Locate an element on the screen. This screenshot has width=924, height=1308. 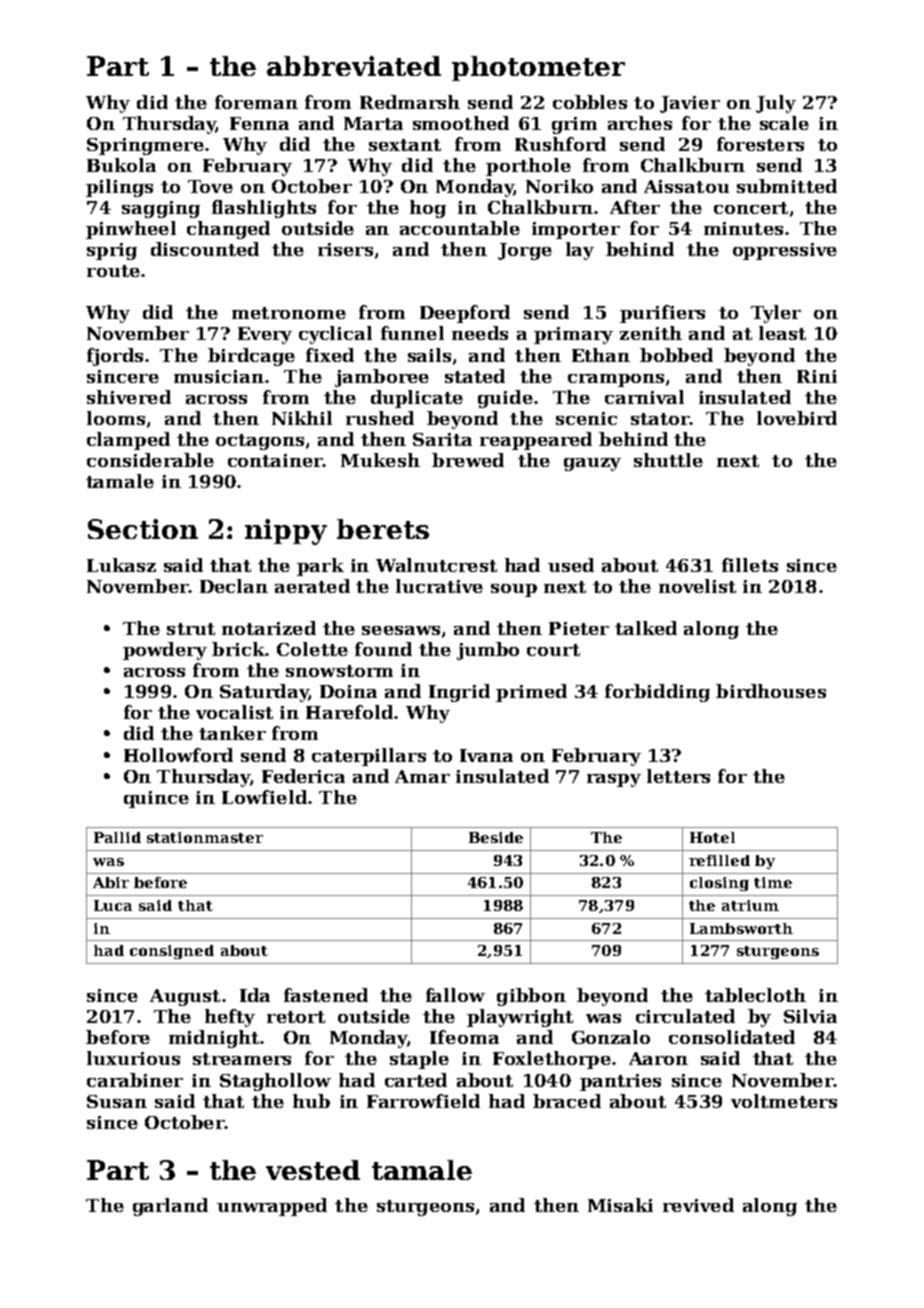
risers is located at coordinates (345, 249).
